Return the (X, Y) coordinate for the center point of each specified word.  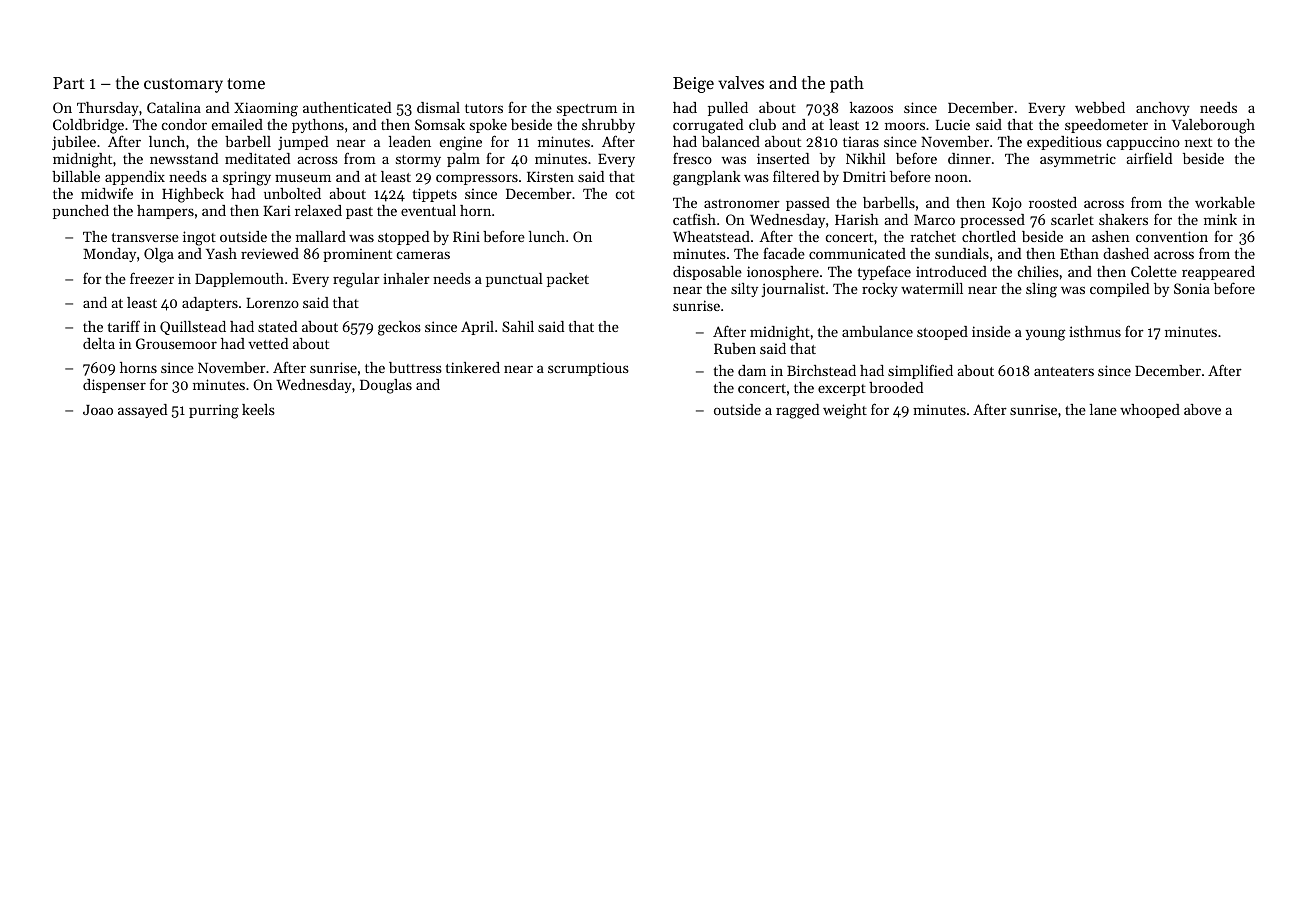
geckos (399, 328)
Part (68, 83)
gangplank (707, 178)
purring (214, 411)
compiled (1119, 290)
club (762, 124)
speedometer (1106, 126)
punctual (514, 280)
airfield (1149, 158)
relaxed (318, 210)
